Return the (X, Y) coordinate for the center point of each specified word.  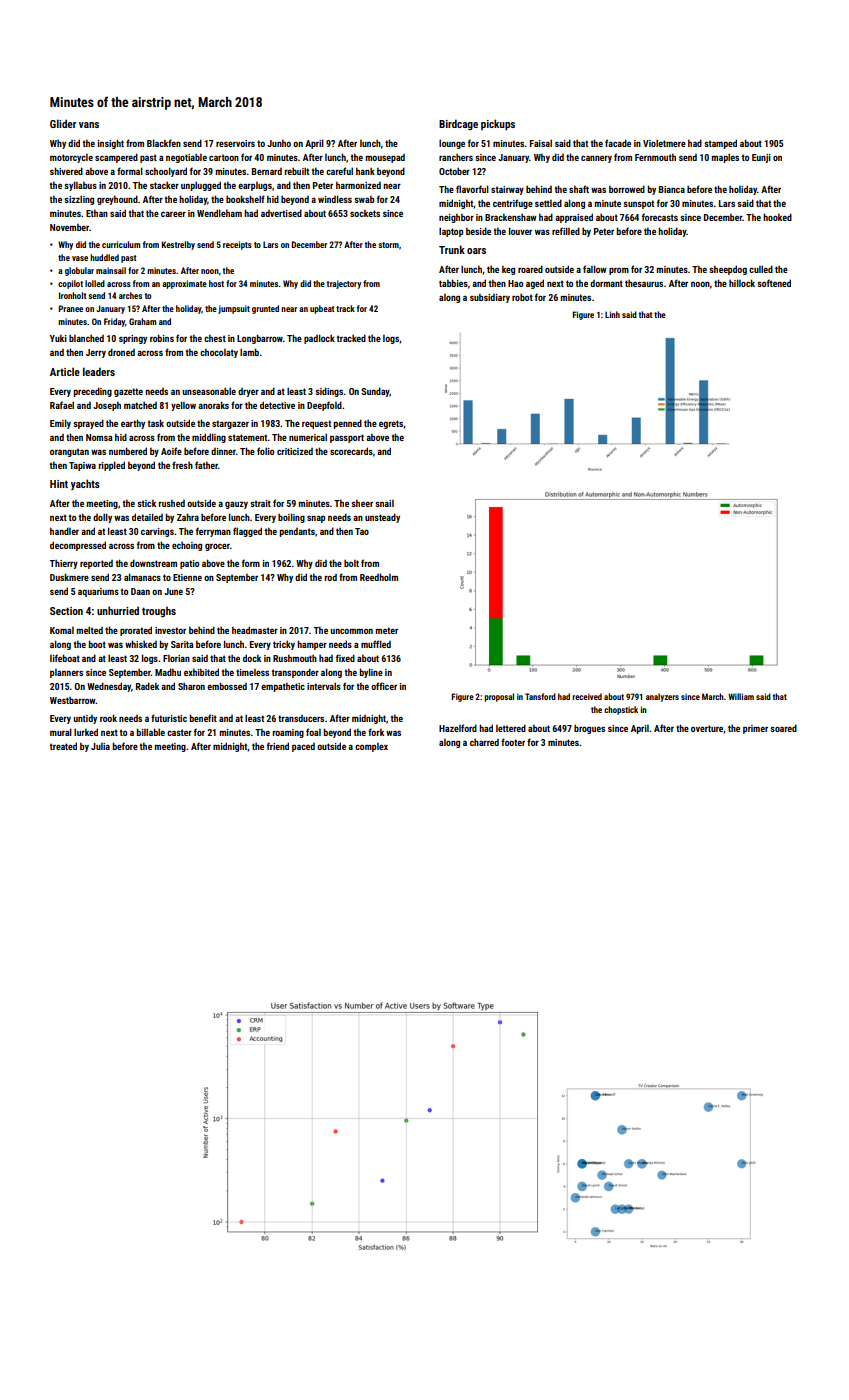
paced (303, 747)
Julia (100, 746)
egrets (391, 424)
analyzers (662, 697)
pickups (498, 125)
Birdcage (458, 124)
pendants (297, 532)
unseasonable (209, 391)
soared (783, 728)
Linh (612, 314)
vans (89, 125)
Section (66, 611)
